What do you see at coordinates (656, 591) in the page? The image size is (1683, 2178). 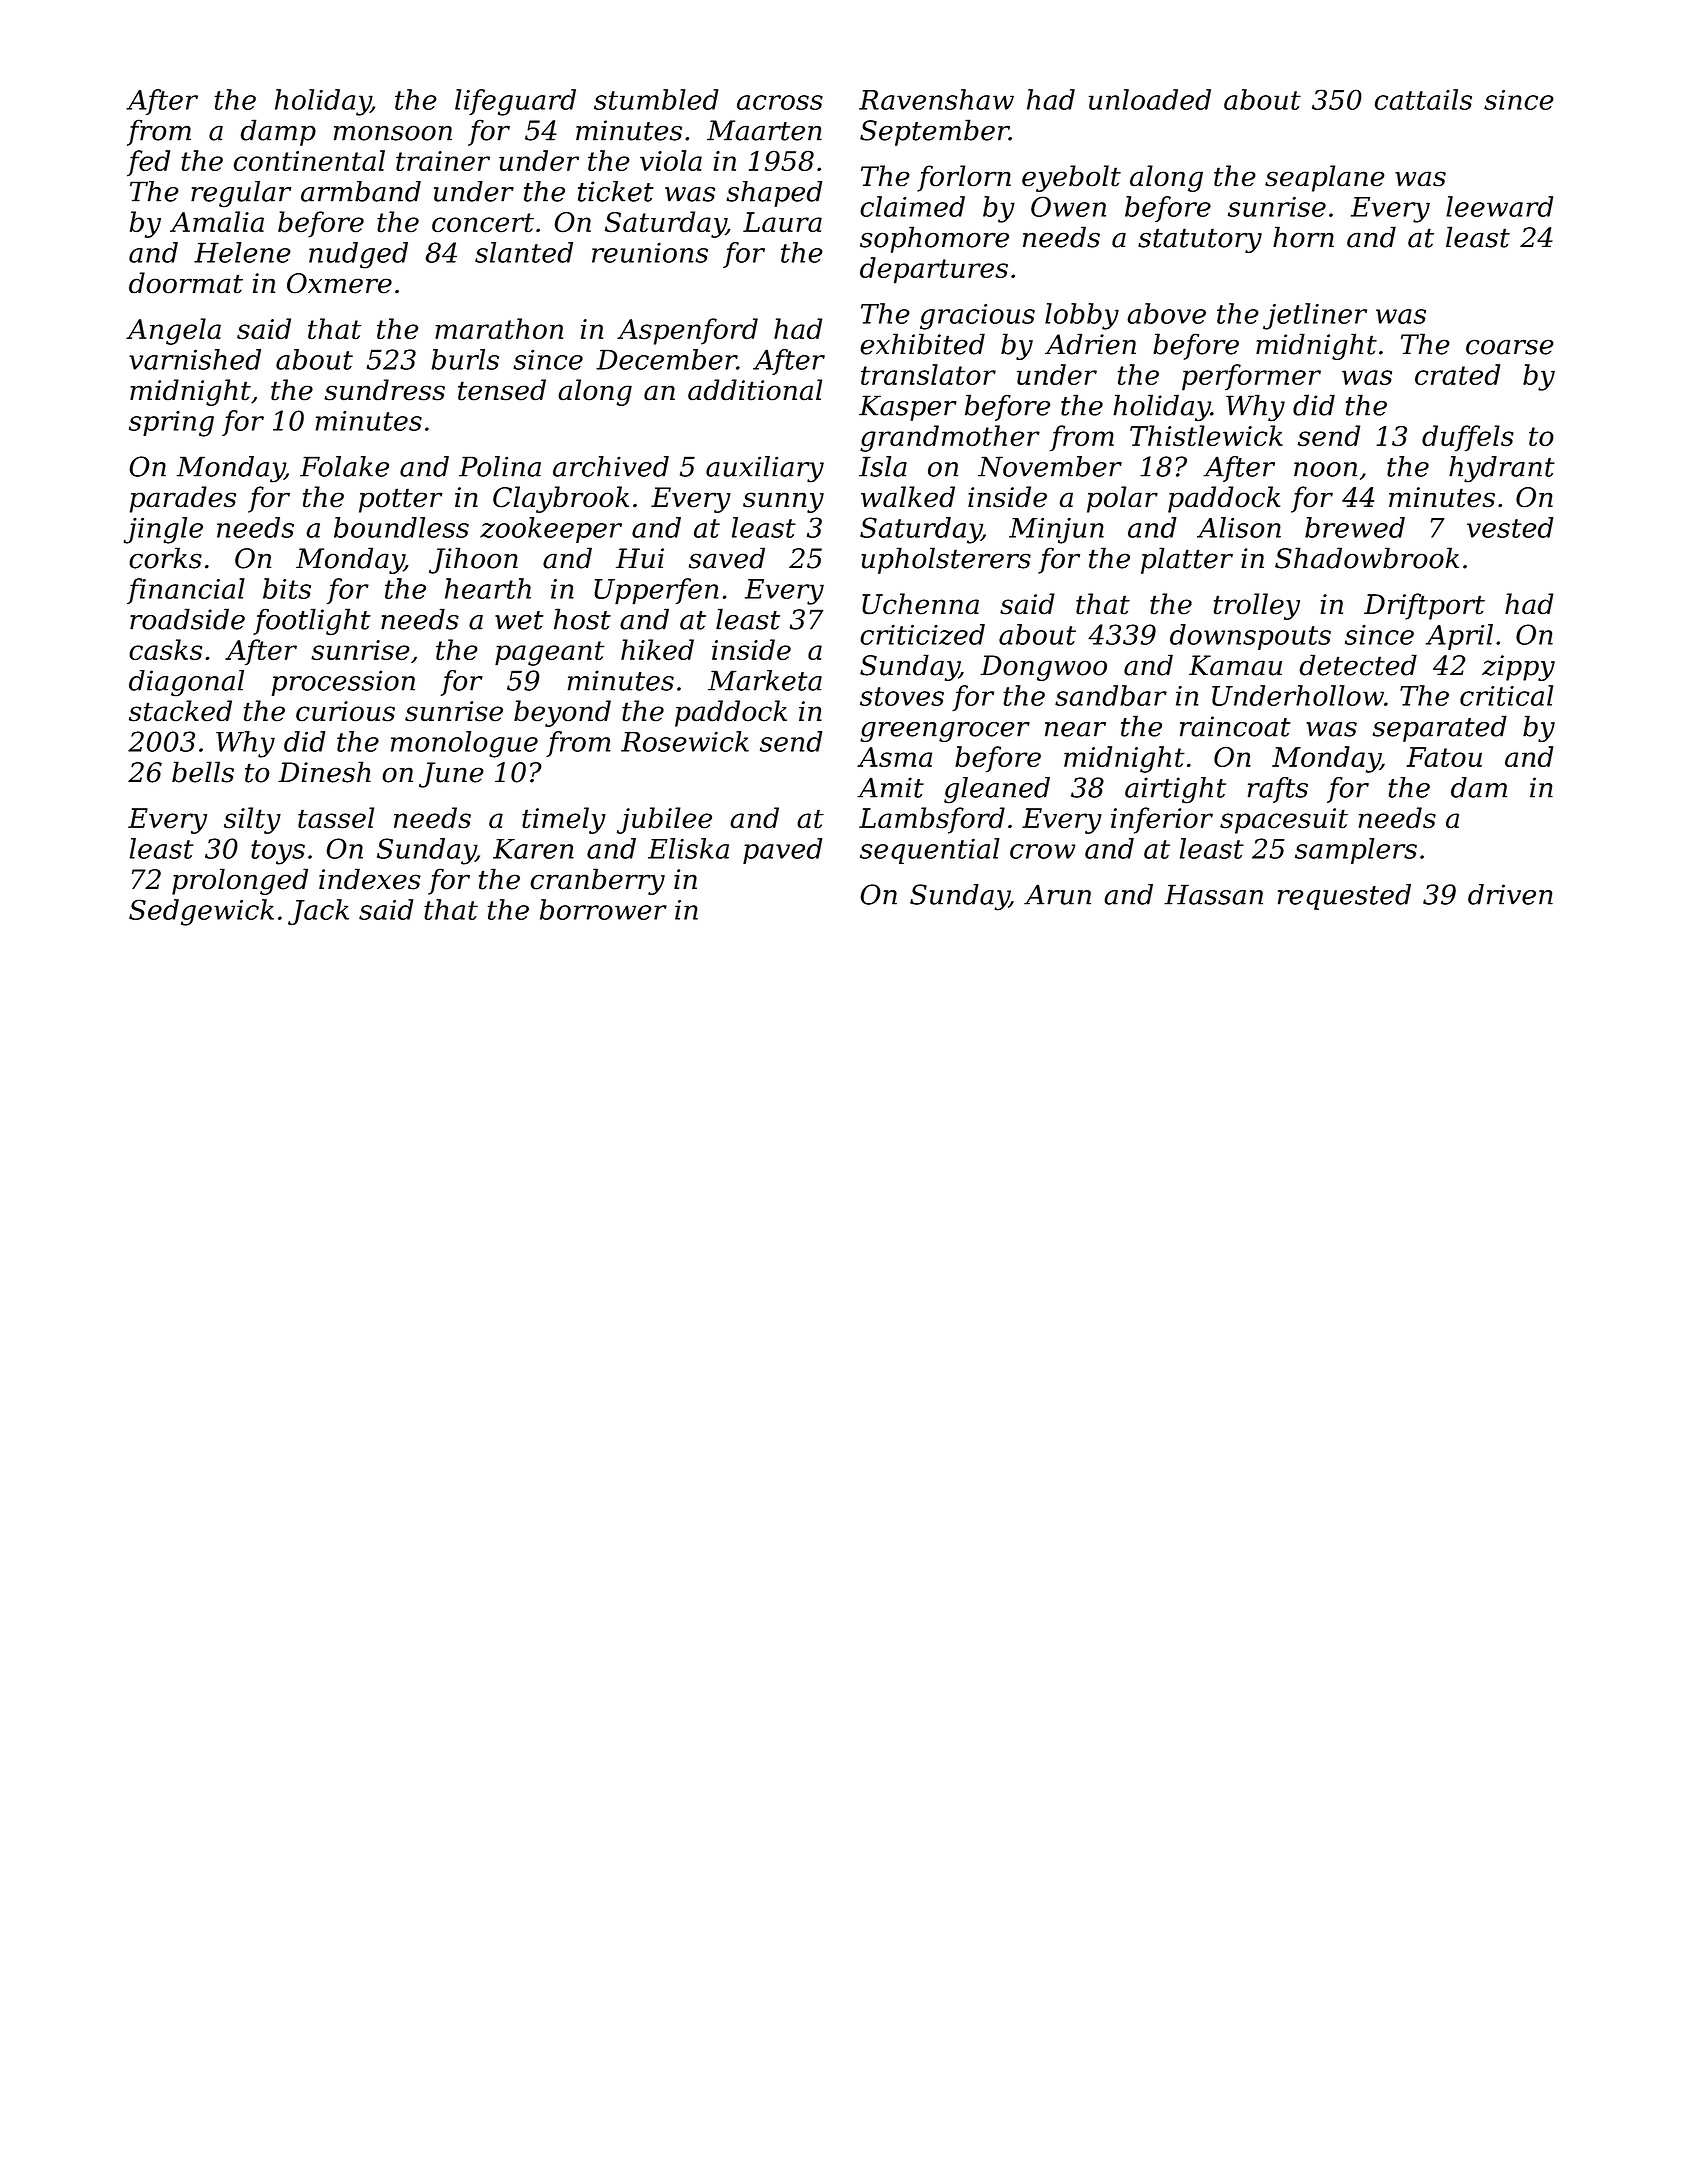 I see `Upperfen` at bounding box center [656, 591].
